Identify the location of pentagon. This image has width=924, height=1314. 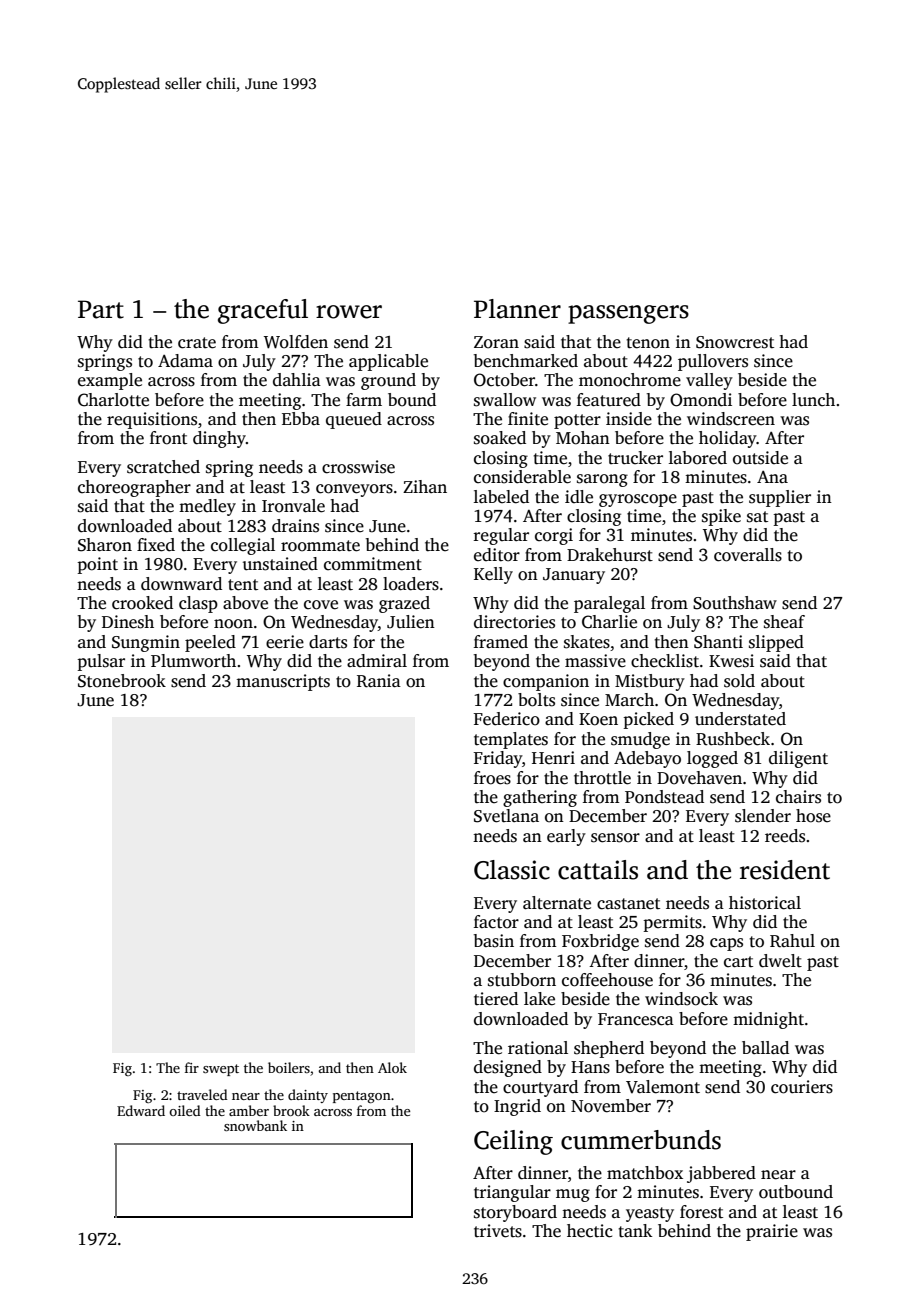
(362, 1097).
